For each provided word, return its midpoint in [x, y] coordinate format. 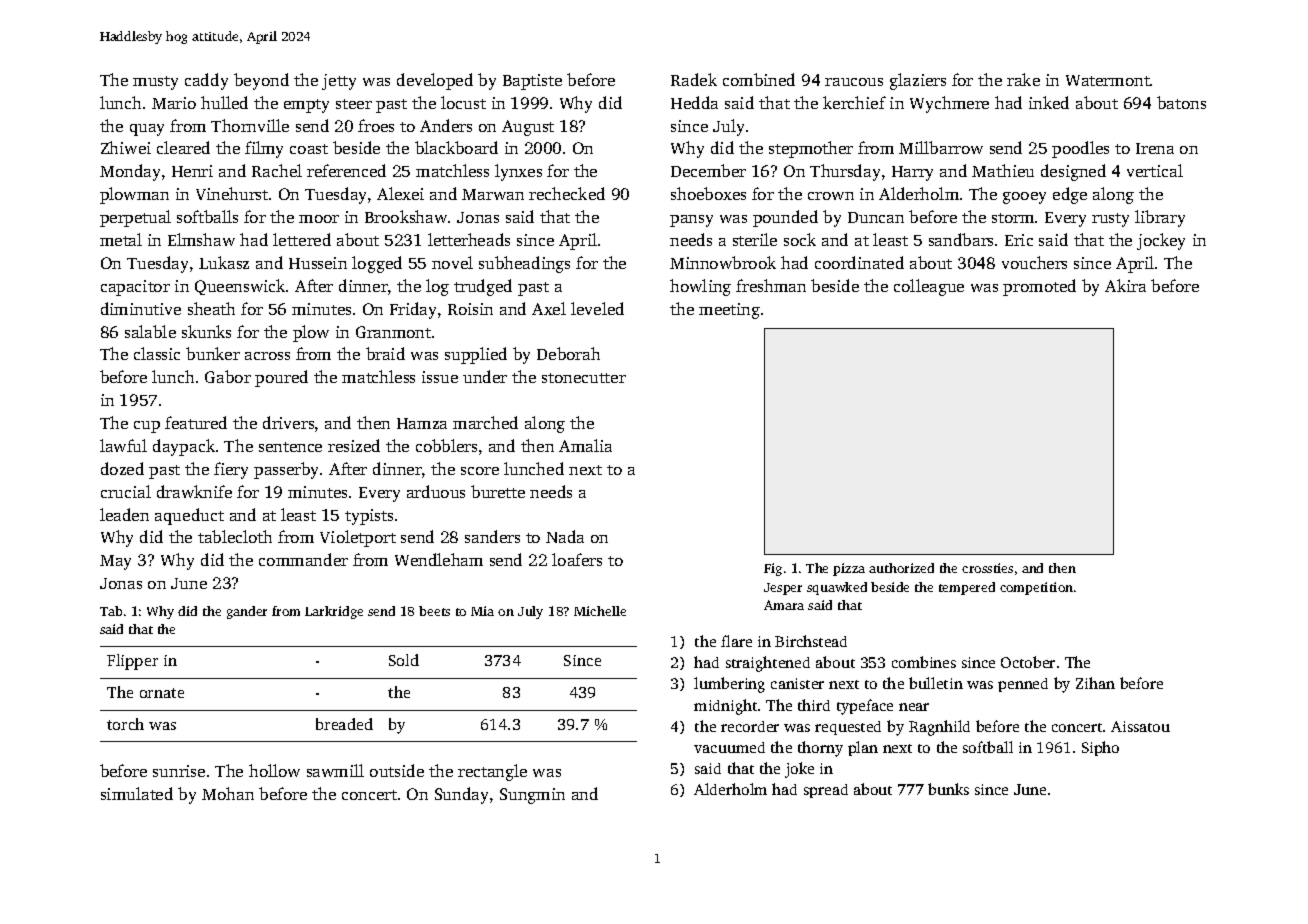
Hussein [318, 263]
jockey [1161, 241]
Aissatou [1140, 726]
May [115, 562]
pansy [691, 221]
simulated [137, 793]
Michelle [600, 611]
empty [306, 106]
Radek [694, 79]
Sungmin [532, 796]
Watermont [1108, 80]
